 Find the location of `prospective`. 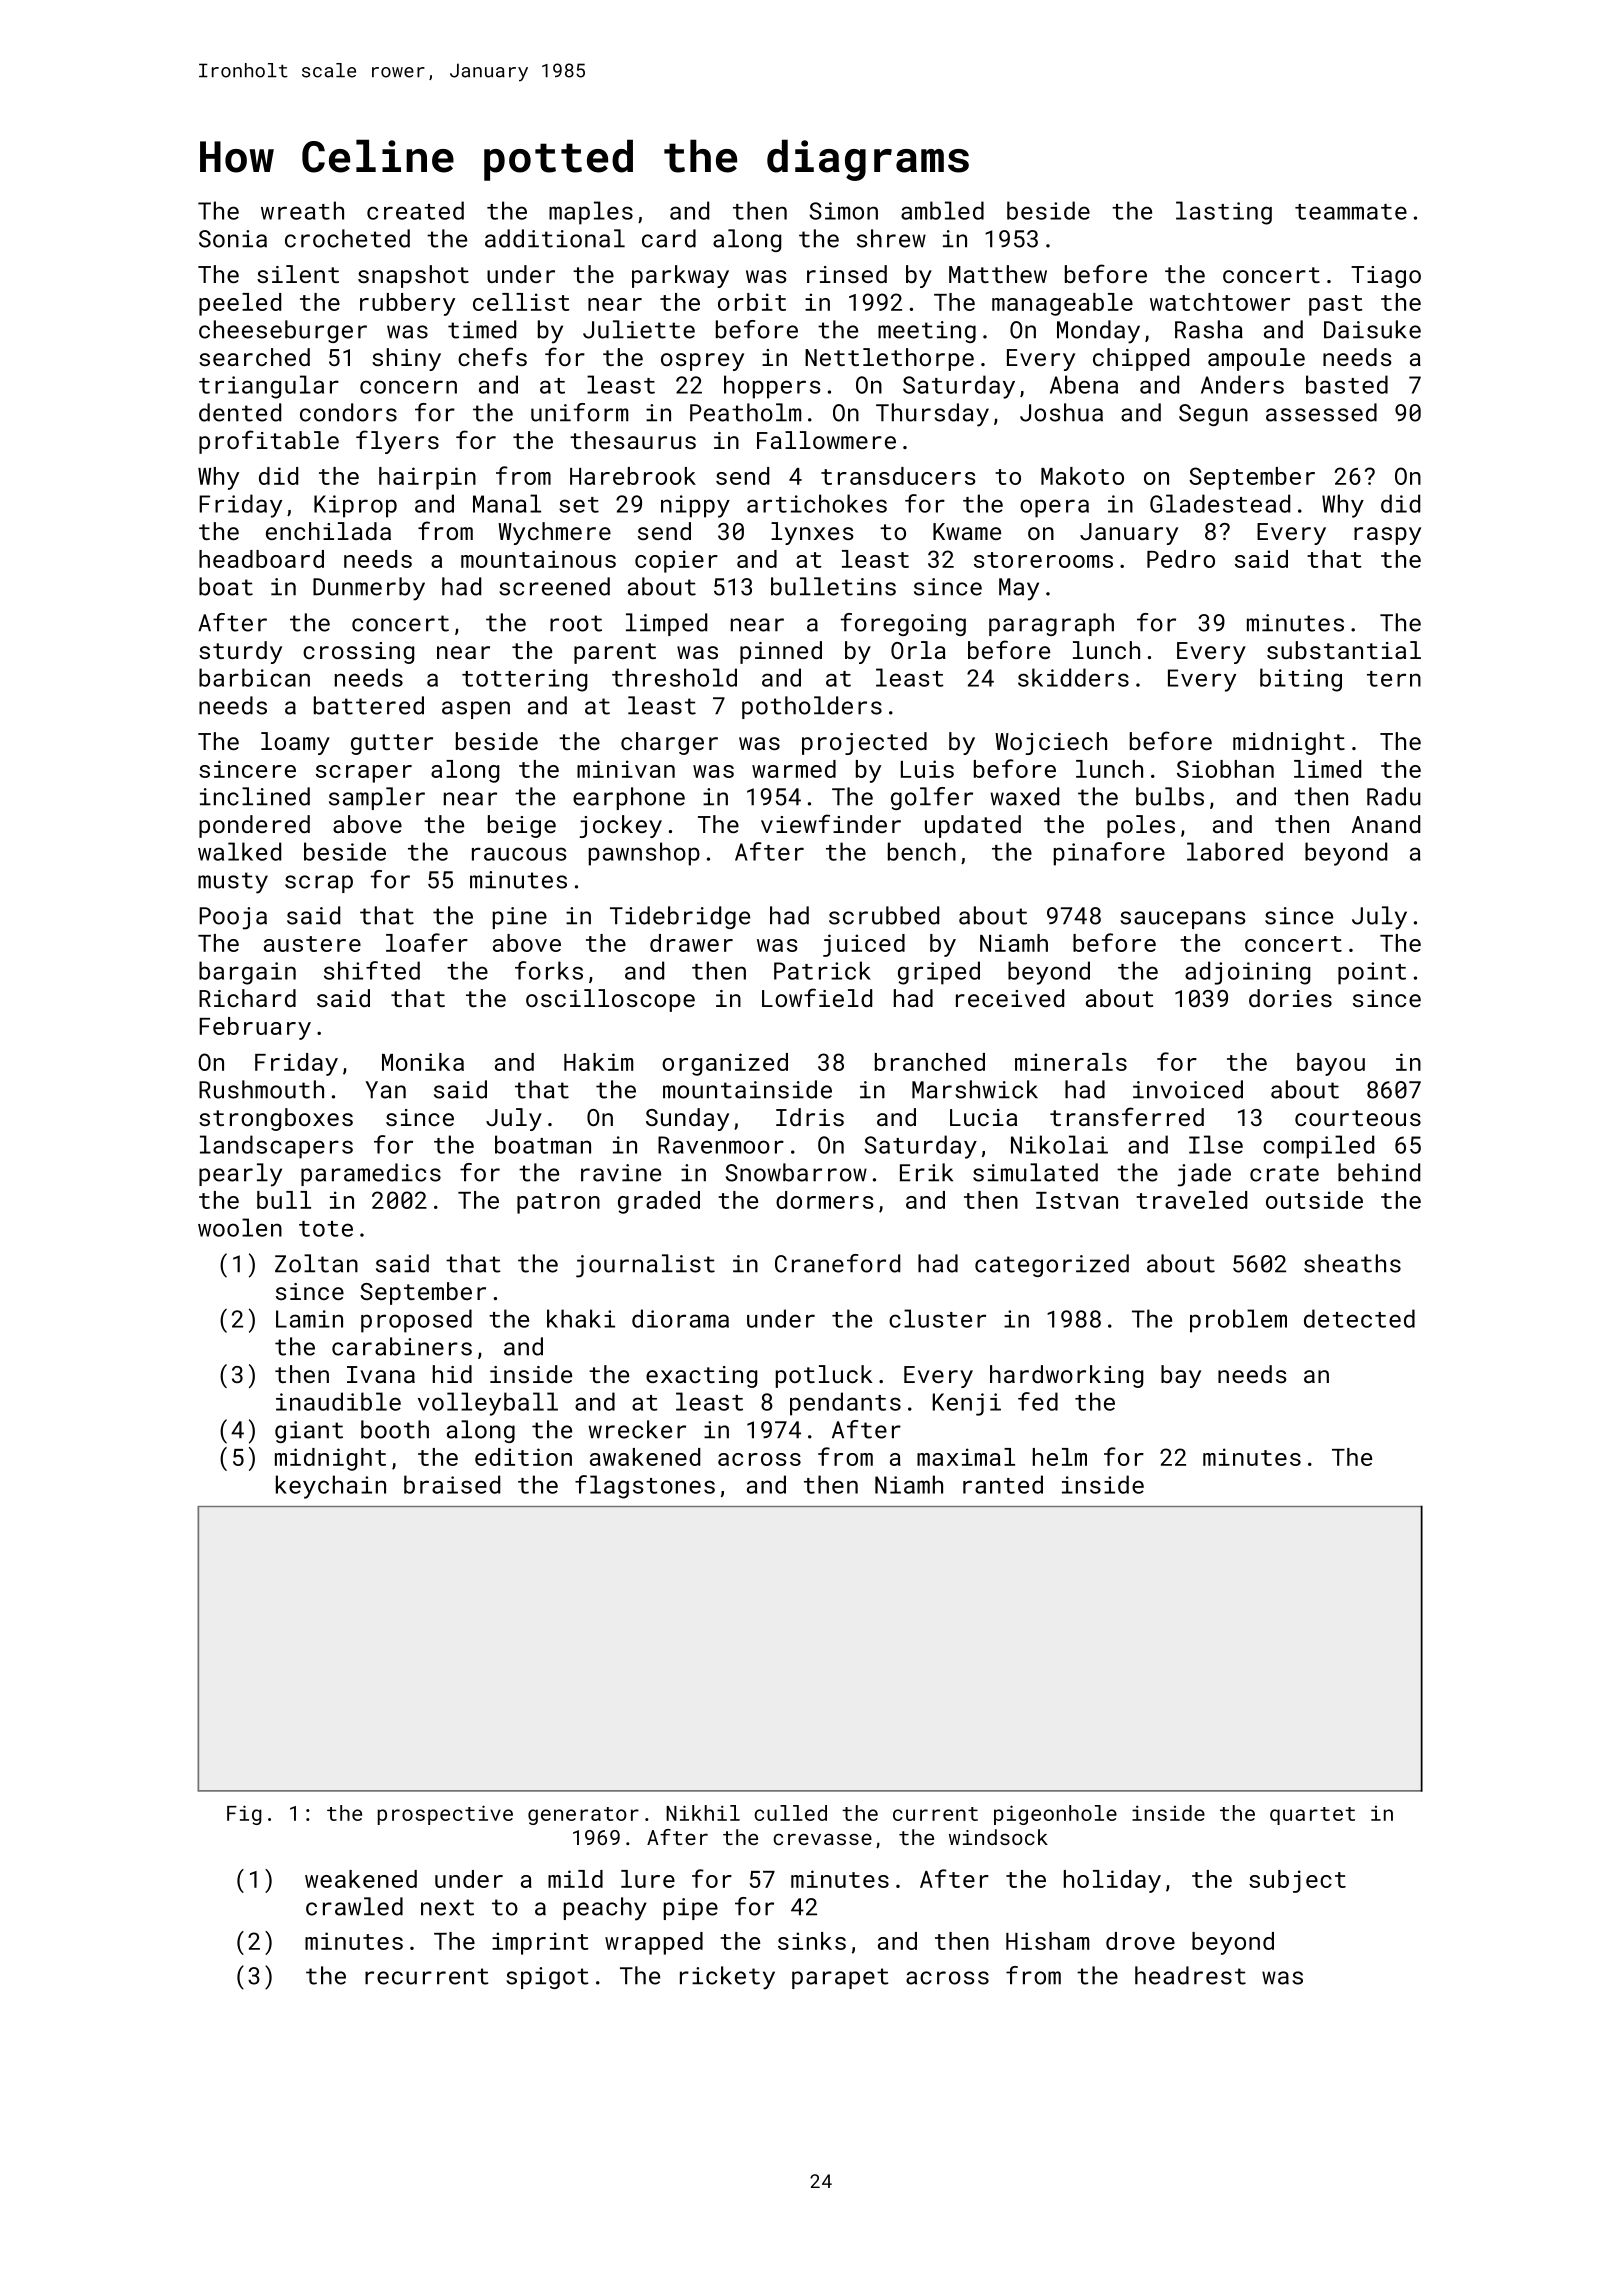

prospective is located at coordinates (445, 1815).
